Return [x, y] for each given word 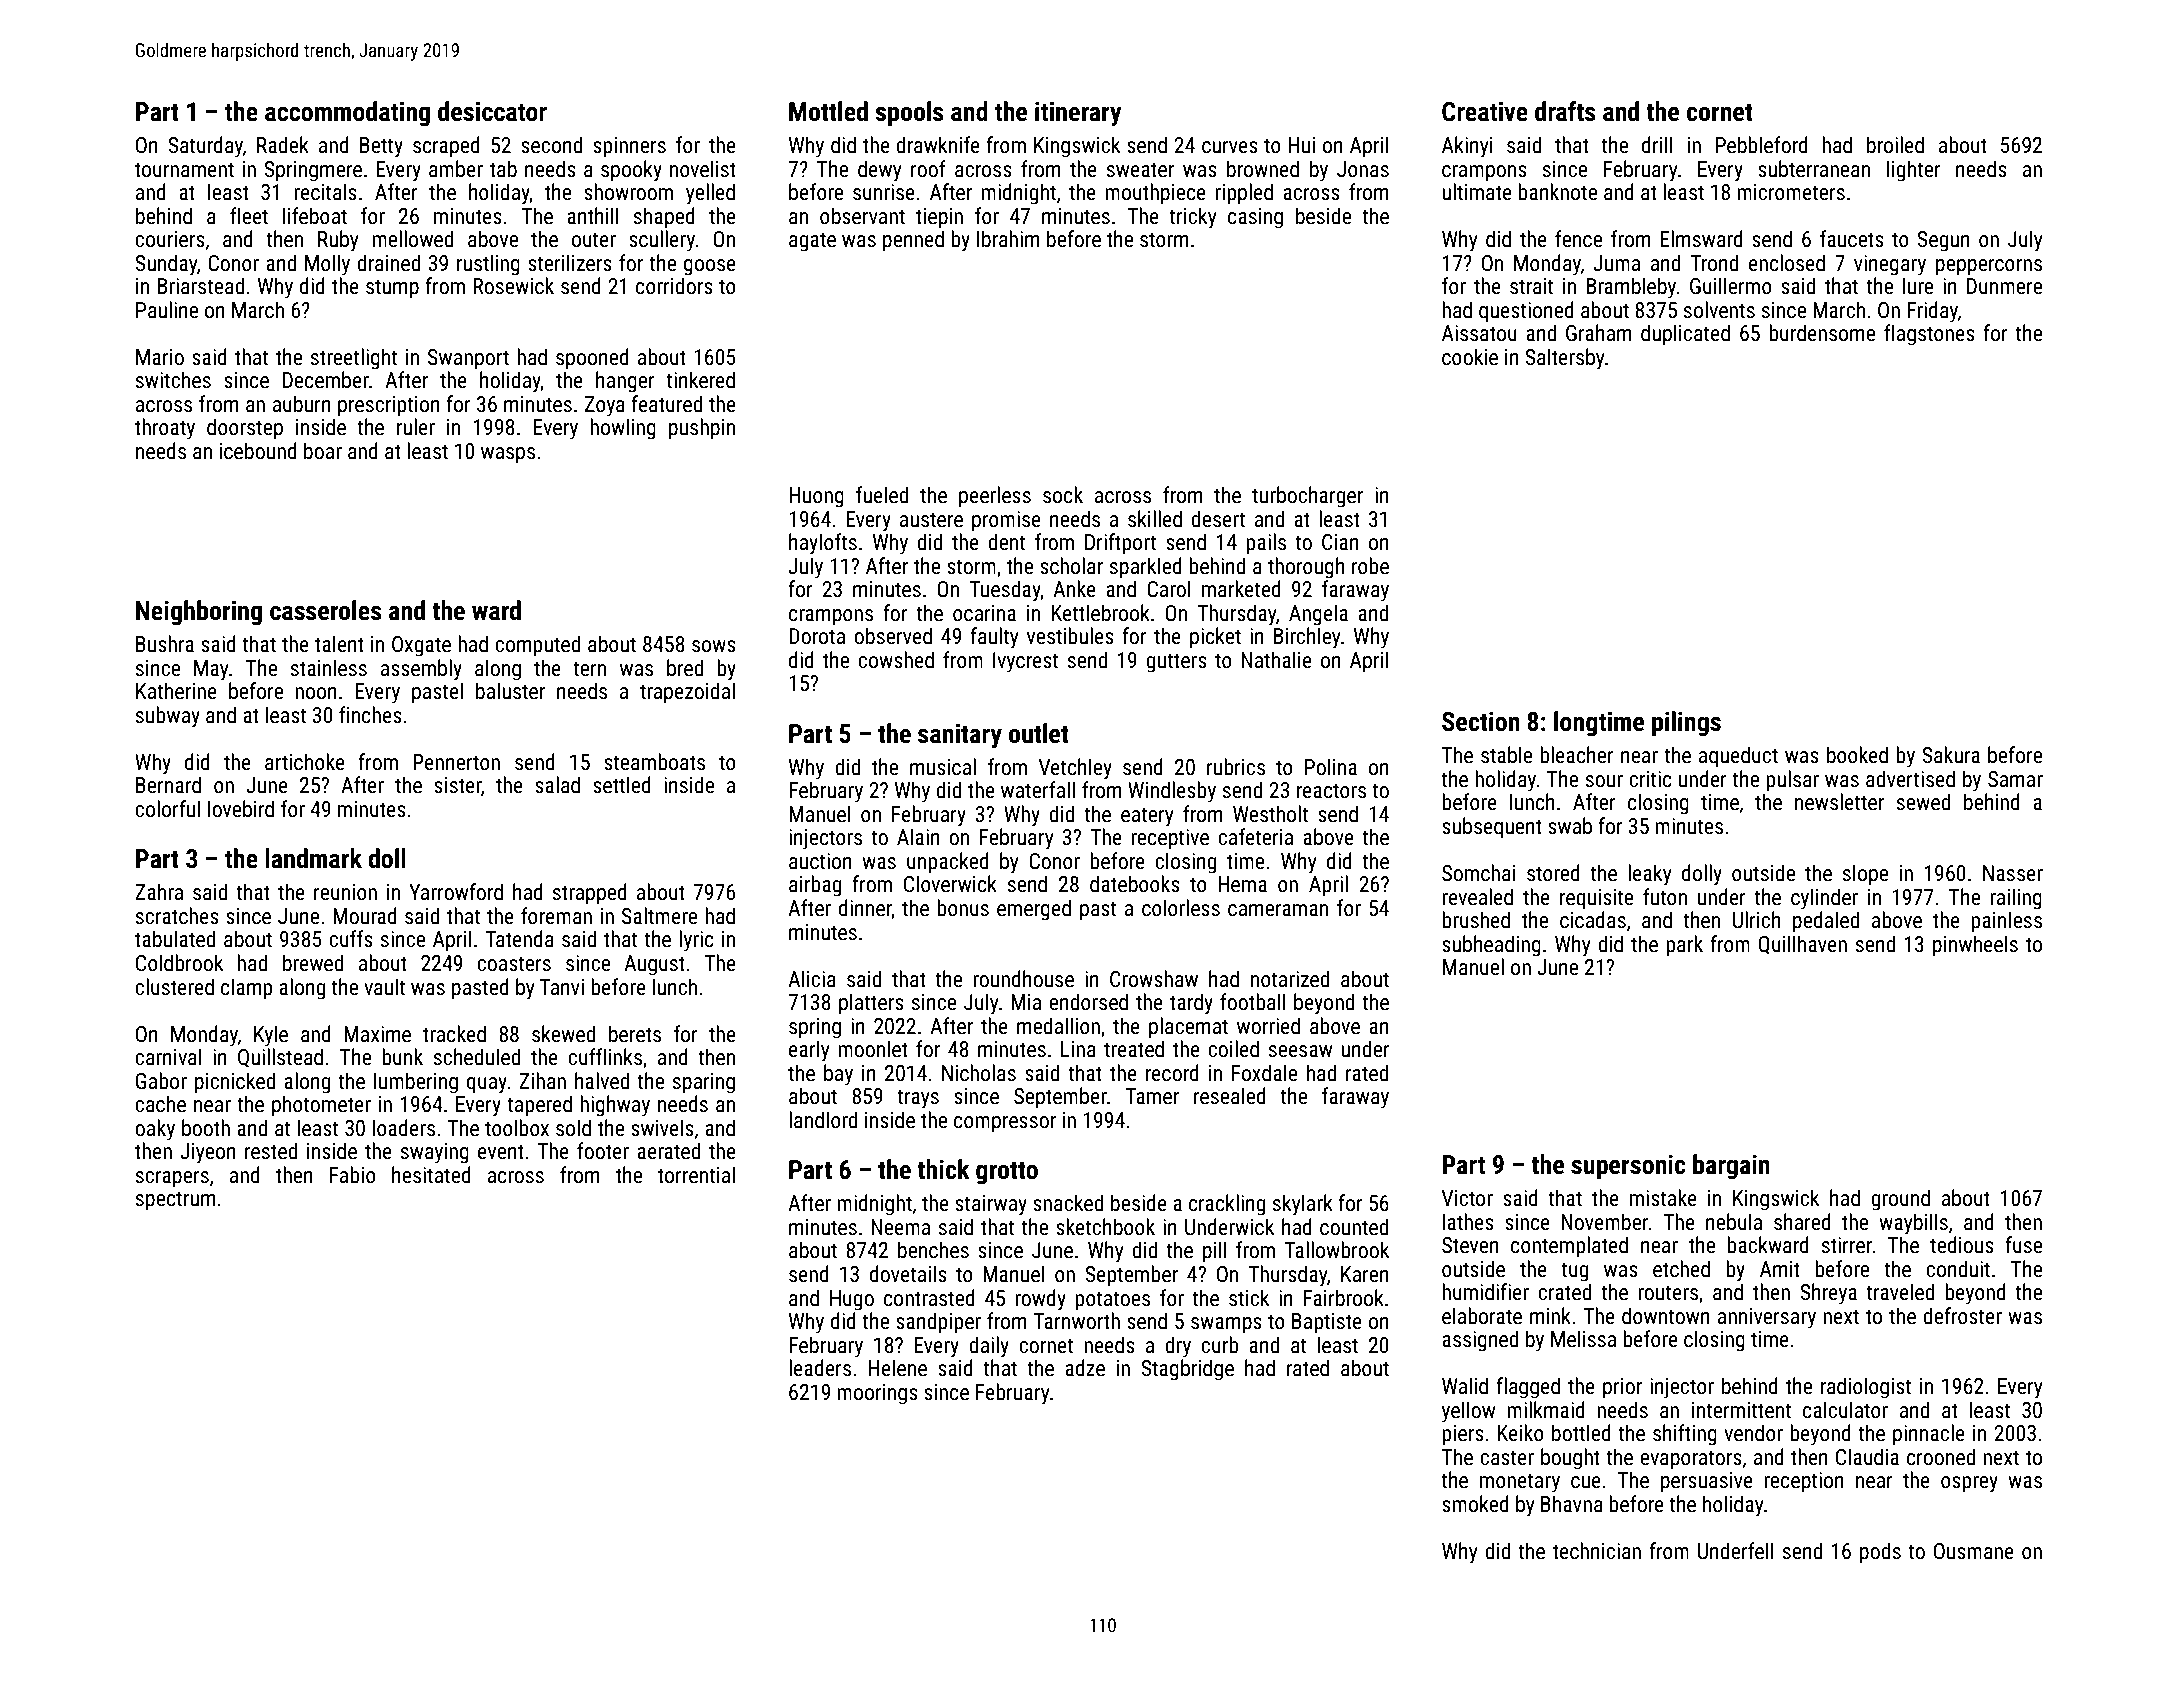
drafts [1565, 111]
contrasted [929, 1298]
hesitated [431, 1175]
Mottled [828, 111]
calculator [1845, 1410]
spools [909, 114]
